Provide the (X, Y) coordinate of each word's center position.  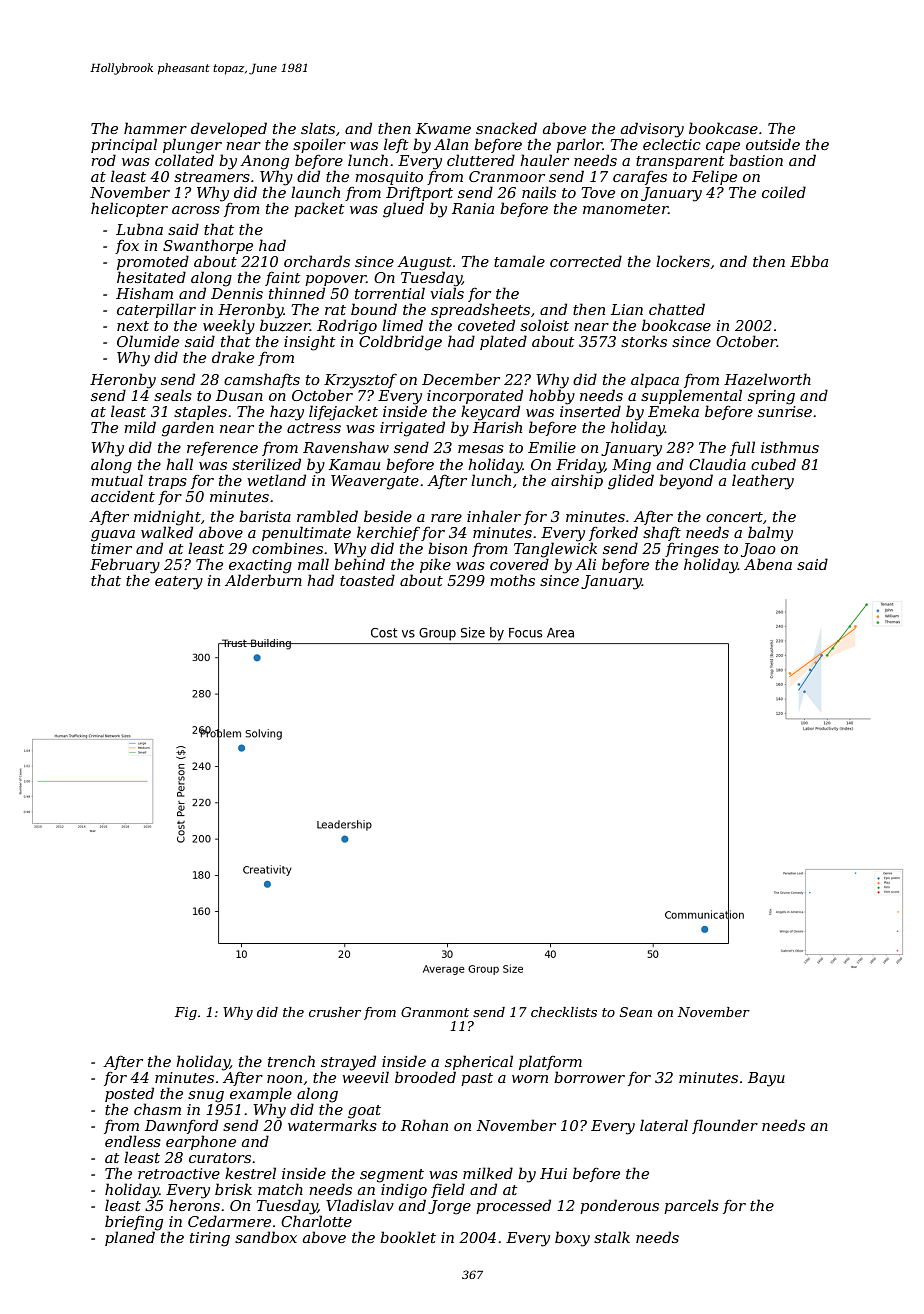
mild (140, 427)
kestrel (250, 1173)
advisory (652, 130)
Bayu (766, 1079)
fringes (692, 550)
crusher (335, 1012)
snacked (506, 128)
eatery (179, 583)
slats (318, 128)
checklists (564, 1012)
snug (206, 1097)
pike (435, 565)
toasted (367, 580)
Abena (768, 564)
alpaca (655, 380)
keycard (490, 413)
